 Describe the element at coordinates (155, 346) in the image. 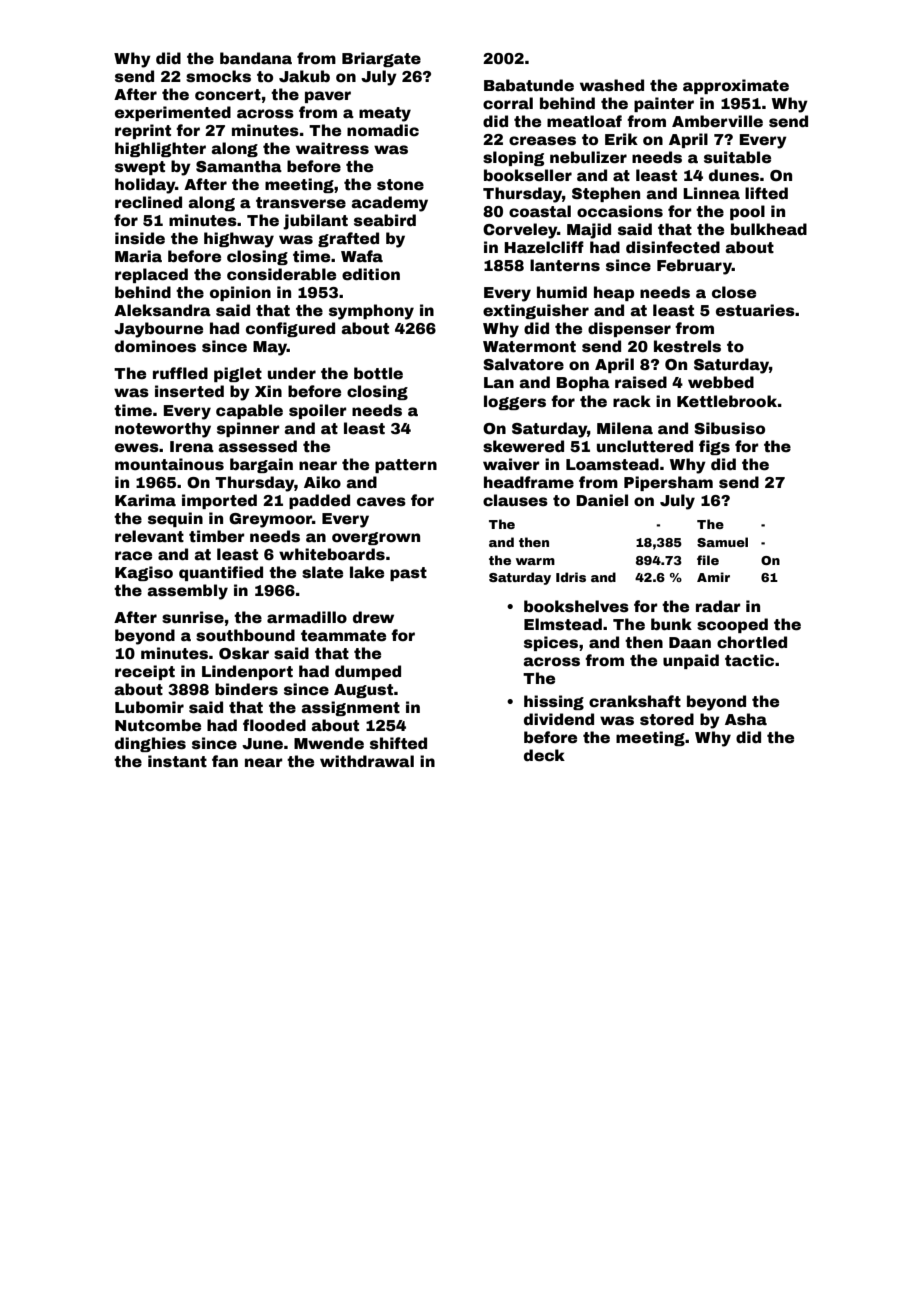

I see `dominoes` at that location.
